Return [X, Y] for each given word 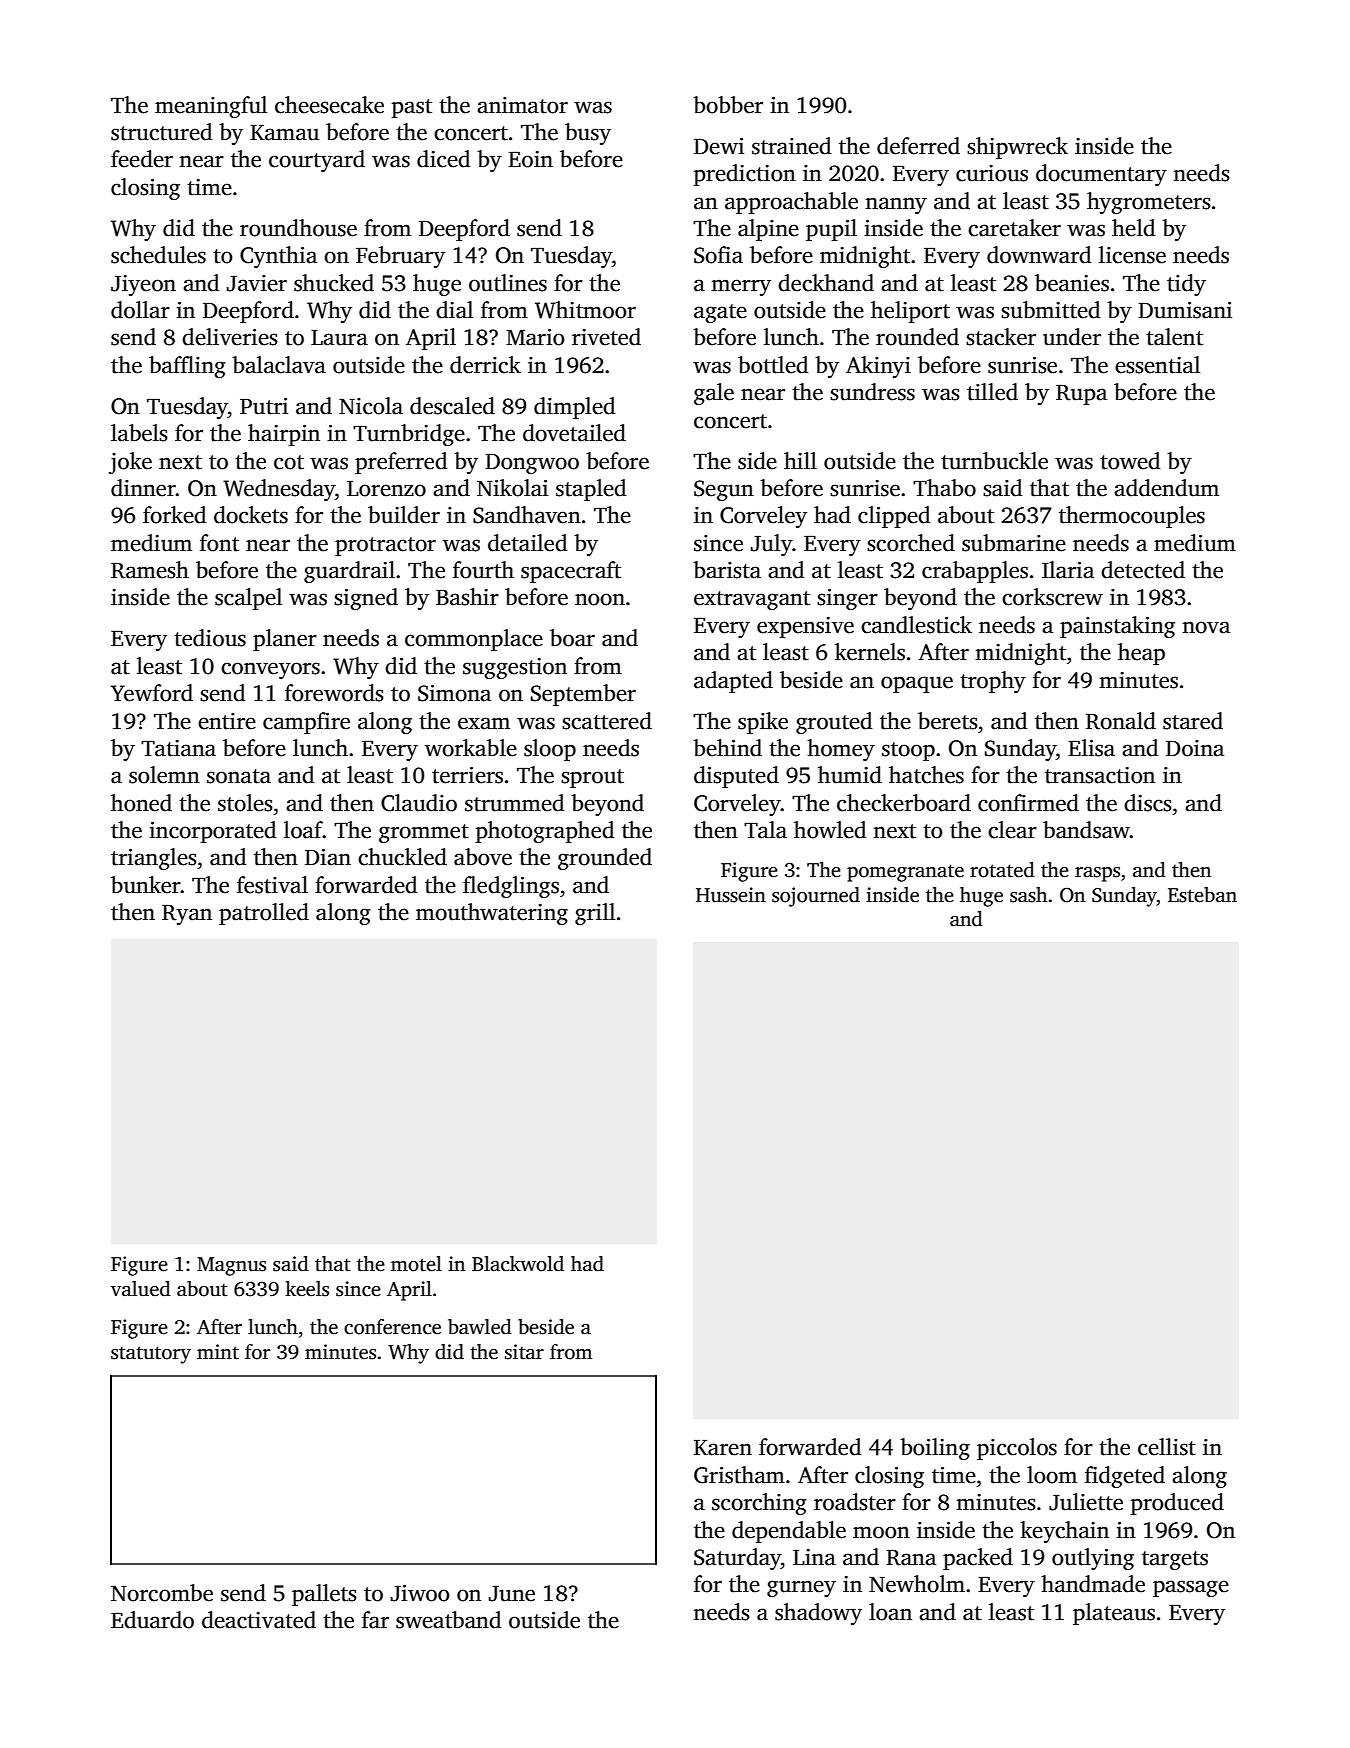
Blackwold [518, 1264]
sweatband [449, 1620]
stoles [245, 803]
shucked [334, 283]
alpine [768, 230]
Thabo [944, 488]
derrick [485, 365]
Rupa [1081, 395]
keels [307, 1289]
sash [1029, 895]
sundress [872, 392]
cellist [1167, 1447]
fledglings [511, 887]
